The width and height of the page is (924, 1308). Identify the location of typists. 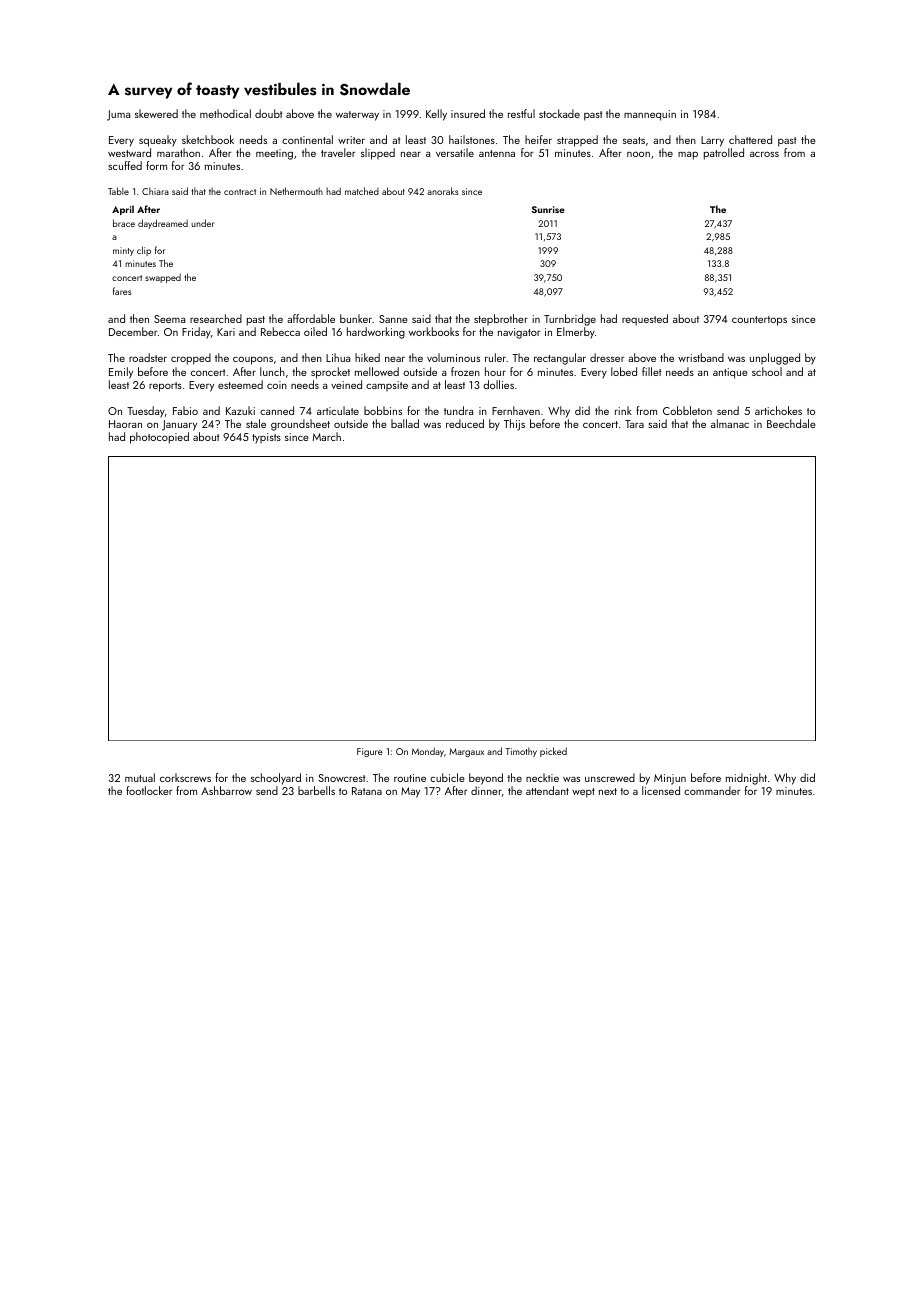
(266, 438).
